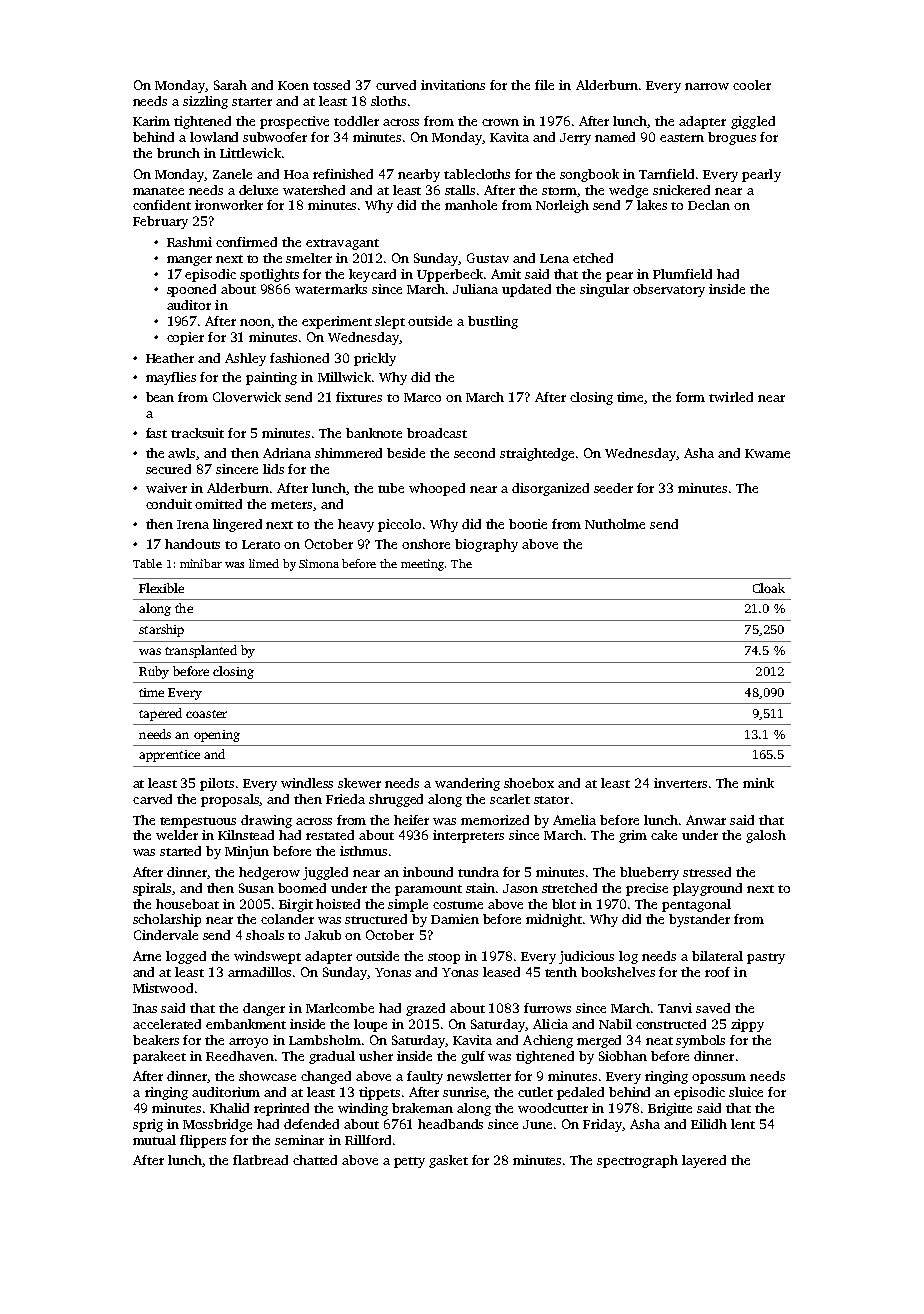  I want to click on windless, so click(307, 783).
